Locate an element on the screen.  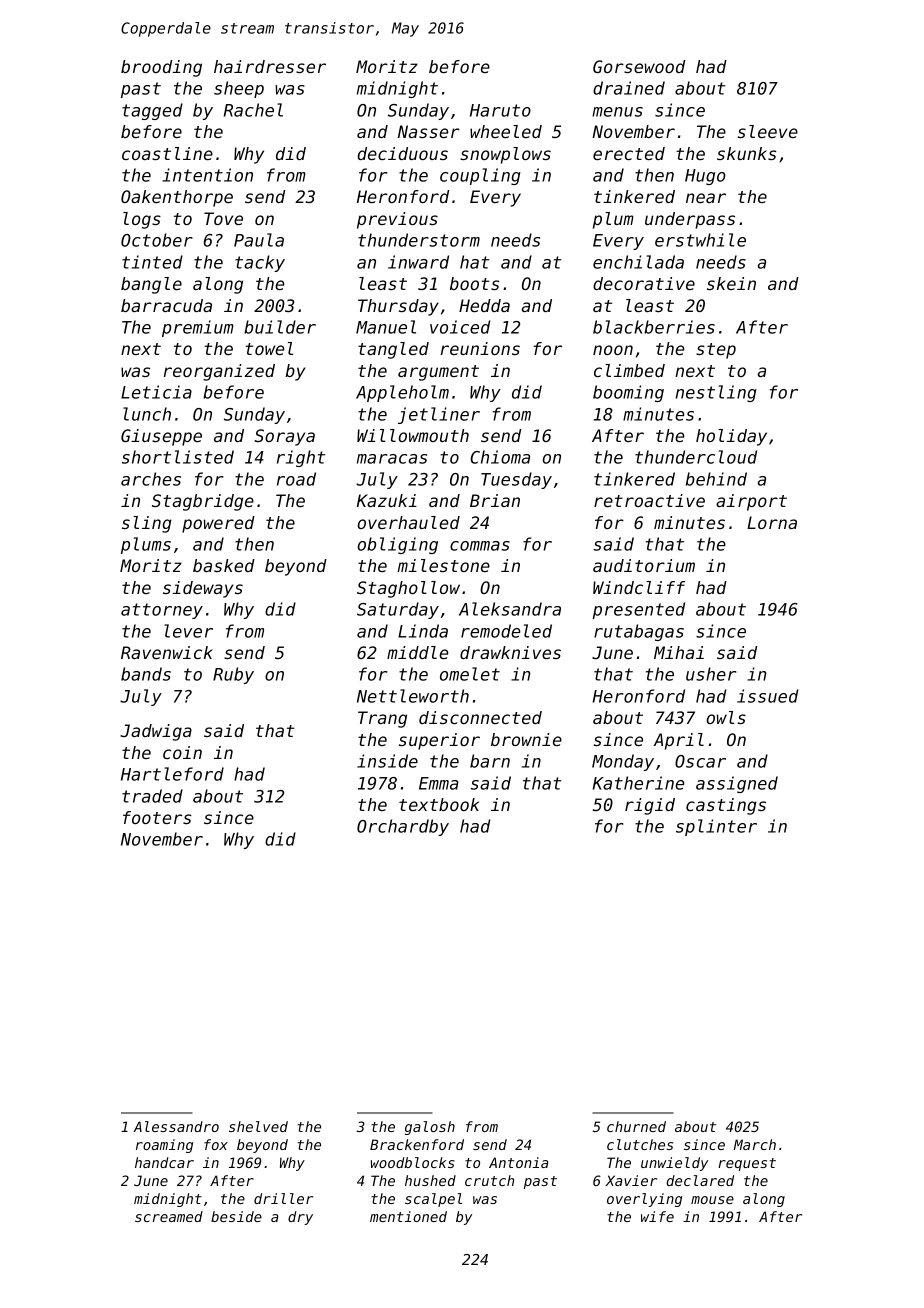
screamed is located at coordinates (169, 1216).
